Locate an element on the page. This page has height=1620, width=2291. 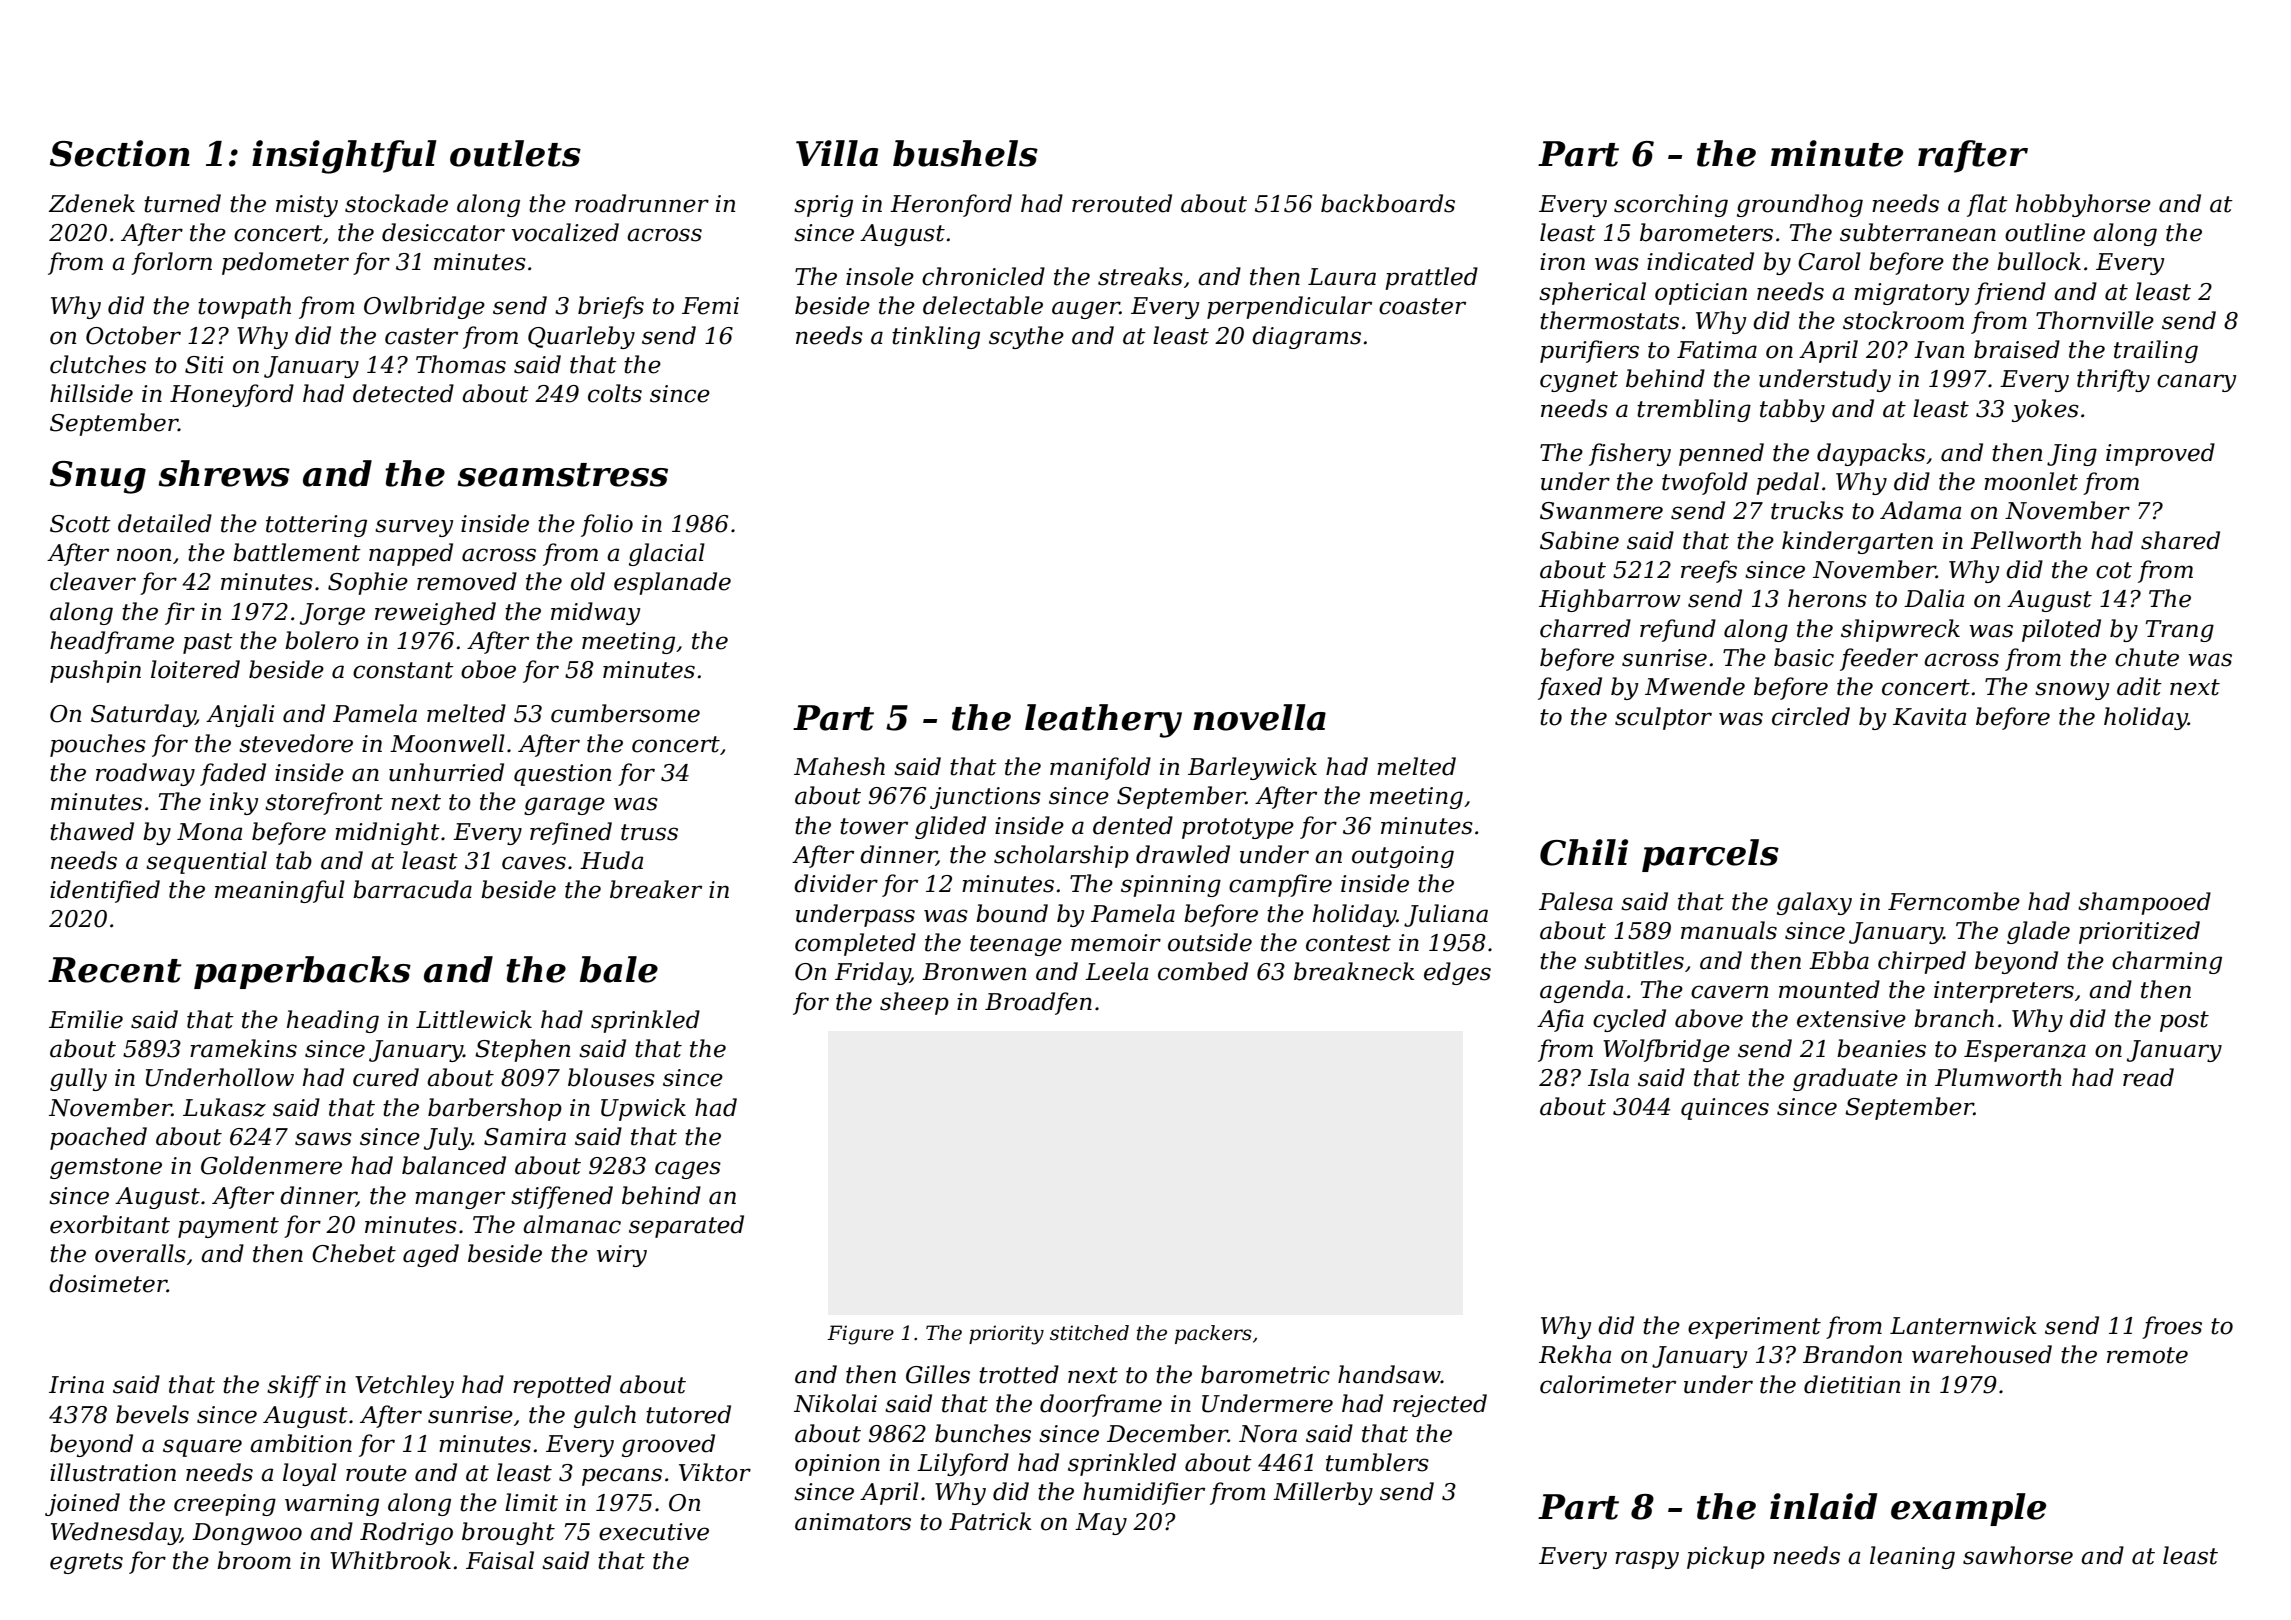
Vetchley is located at coordinates (404, 1386).
